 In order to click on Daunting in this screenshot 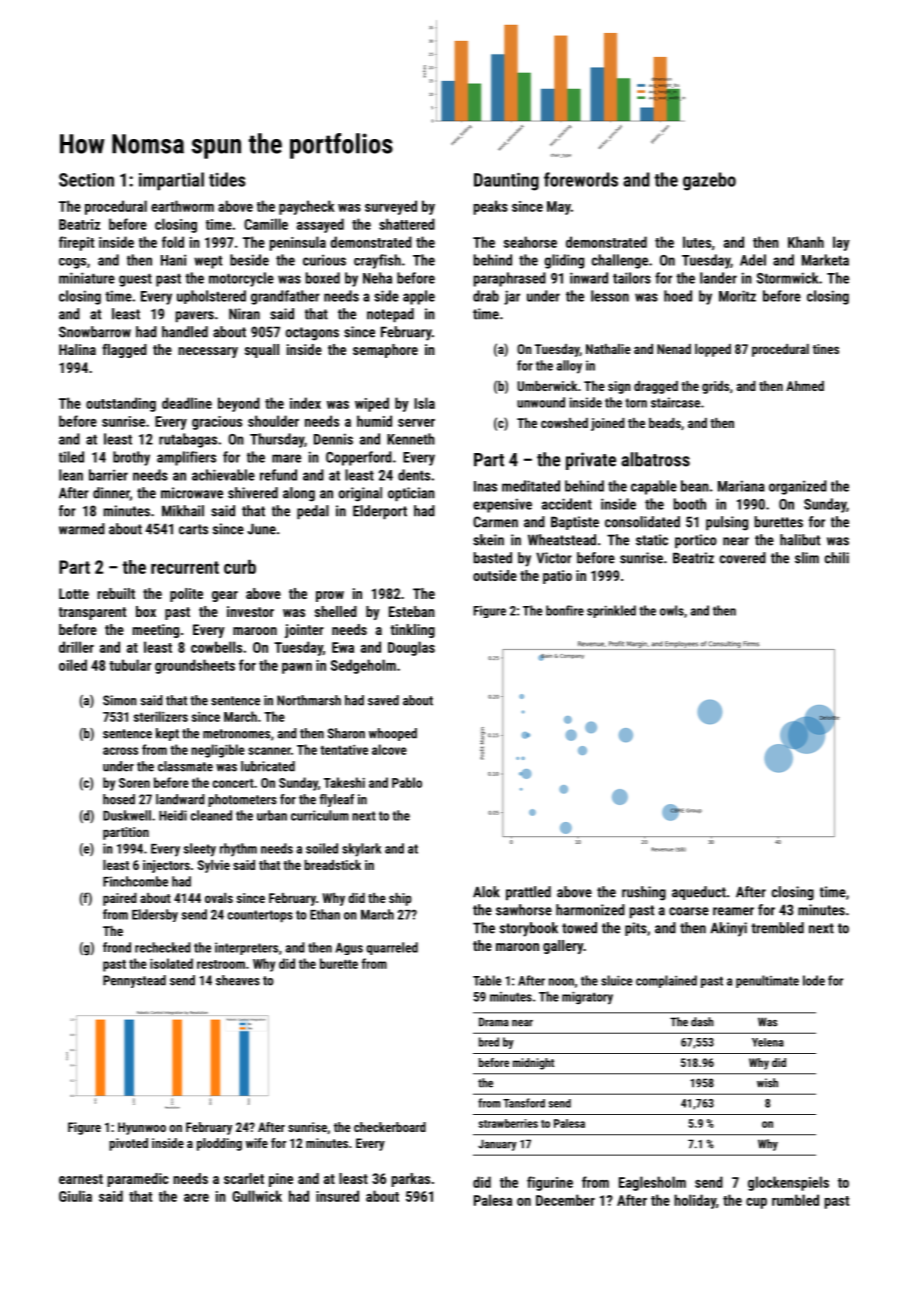, I will do `click(506, 182)`.
